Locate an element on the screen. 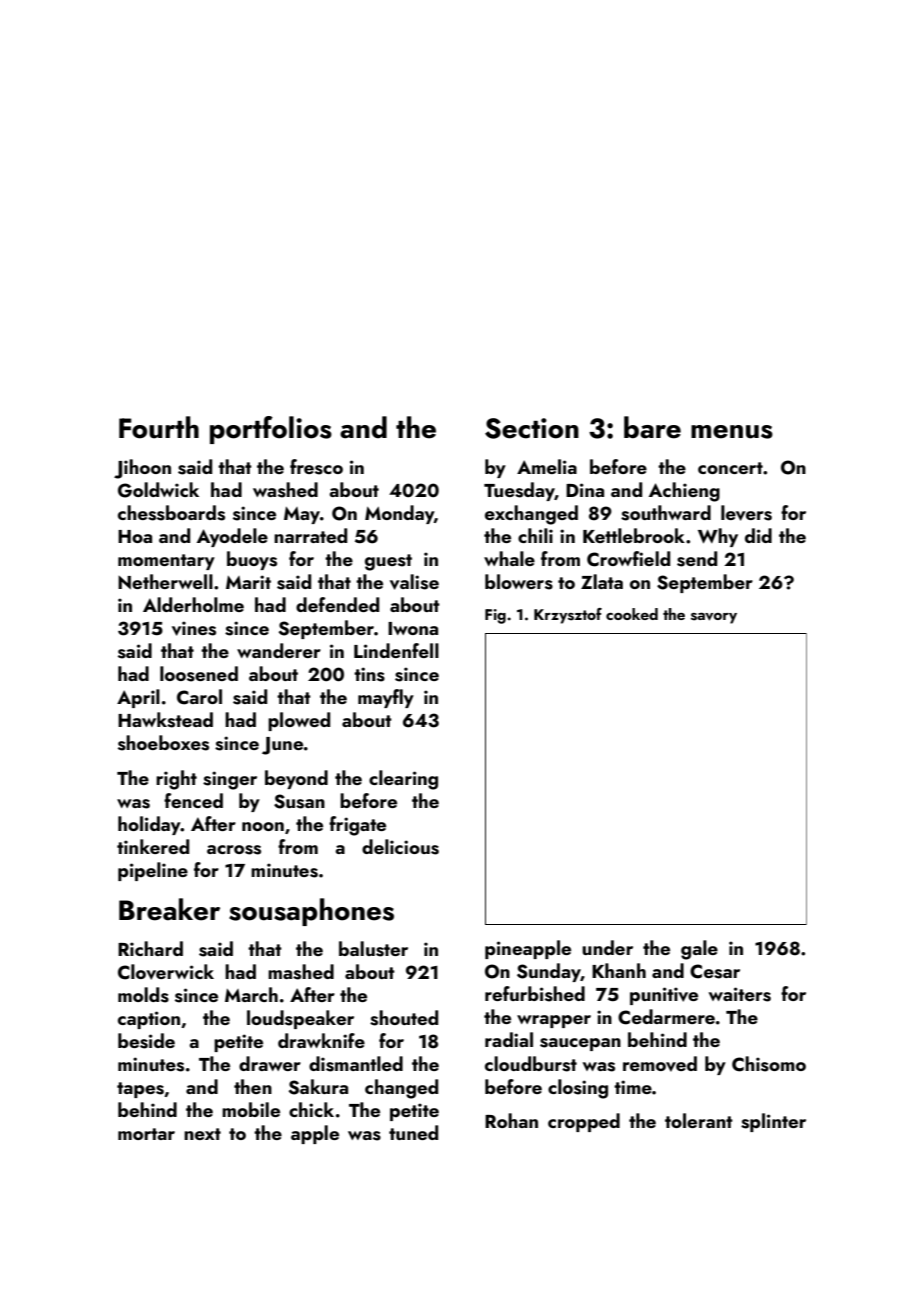 This screenshot has height=1311, width=924. delicious is located at coordinates (400, 847).
